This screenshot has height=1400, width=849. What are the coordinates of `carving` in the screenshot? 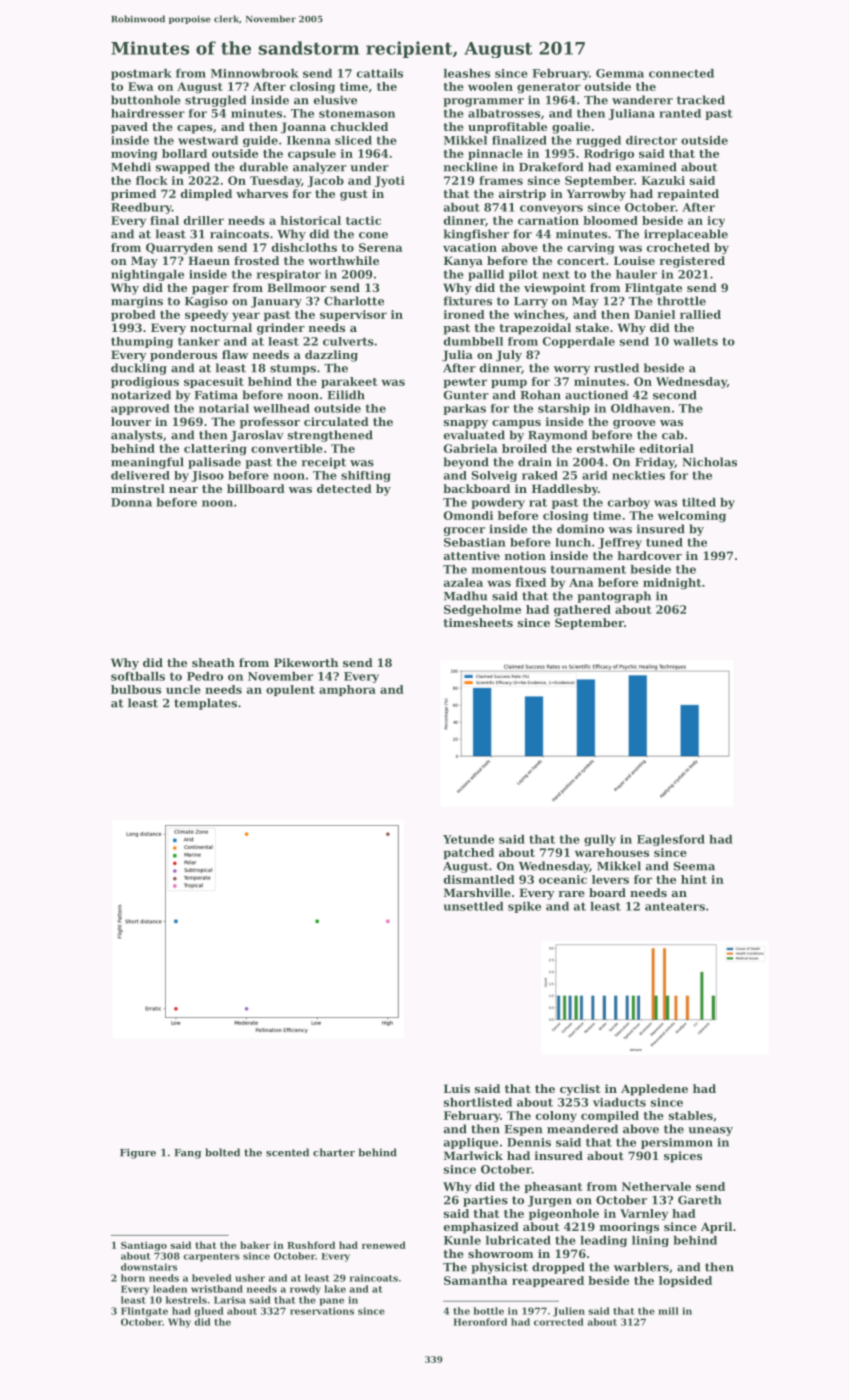 It's located at (590, 249).
